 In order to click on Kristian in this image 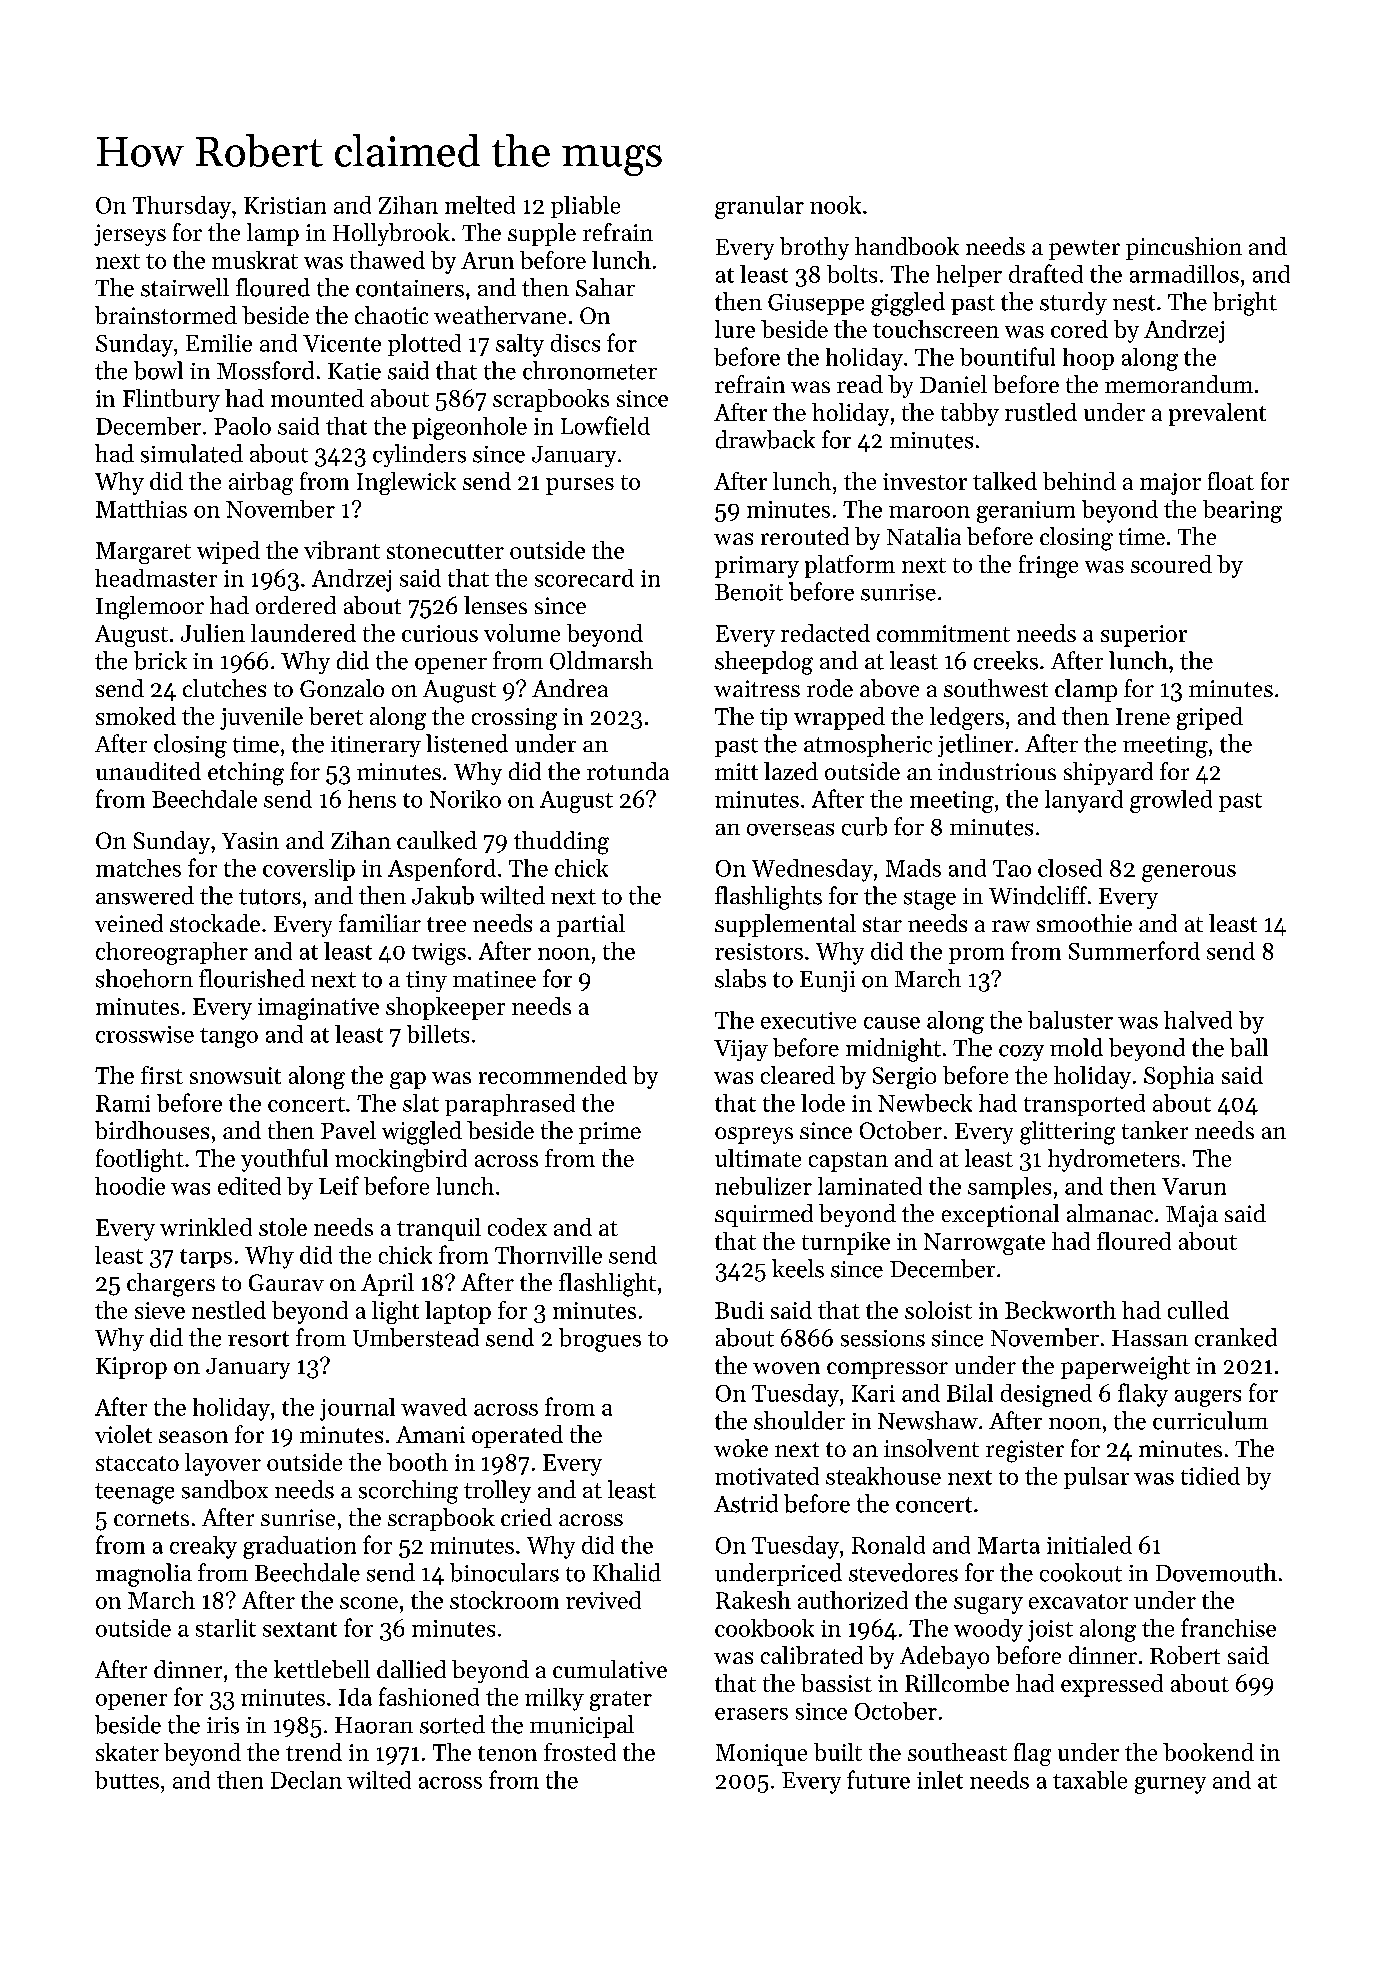, I will do `click(285, 205)`.
